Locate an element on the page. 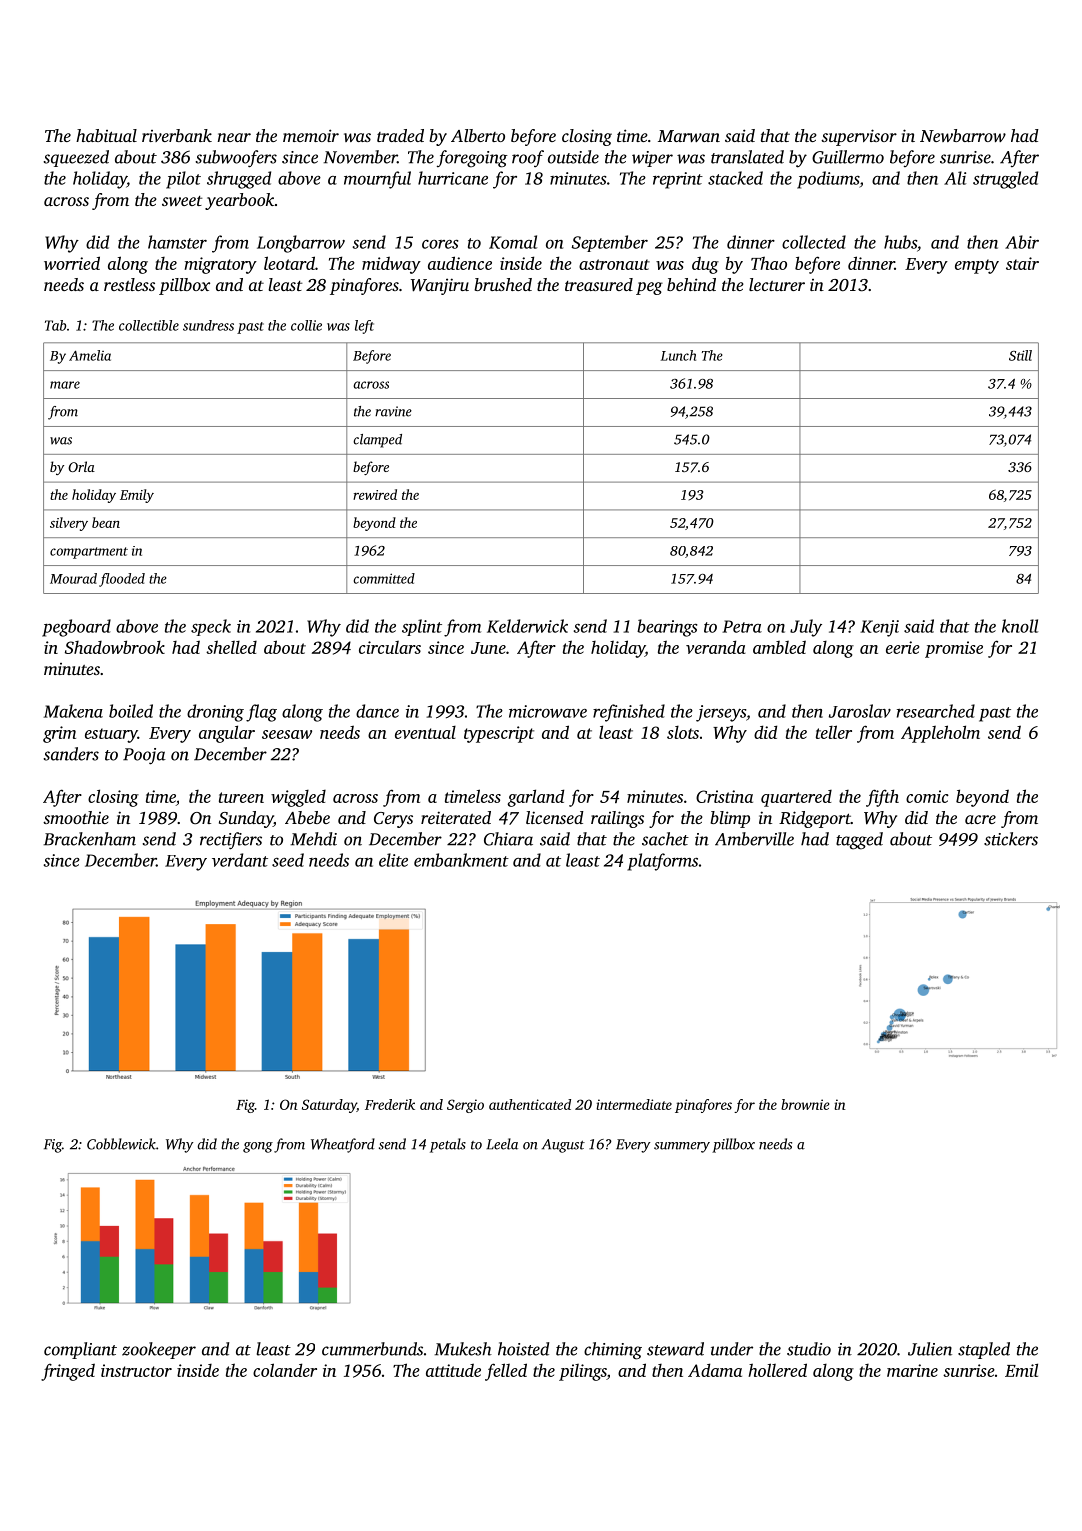  shelled is located at coordinates (231, 647).
